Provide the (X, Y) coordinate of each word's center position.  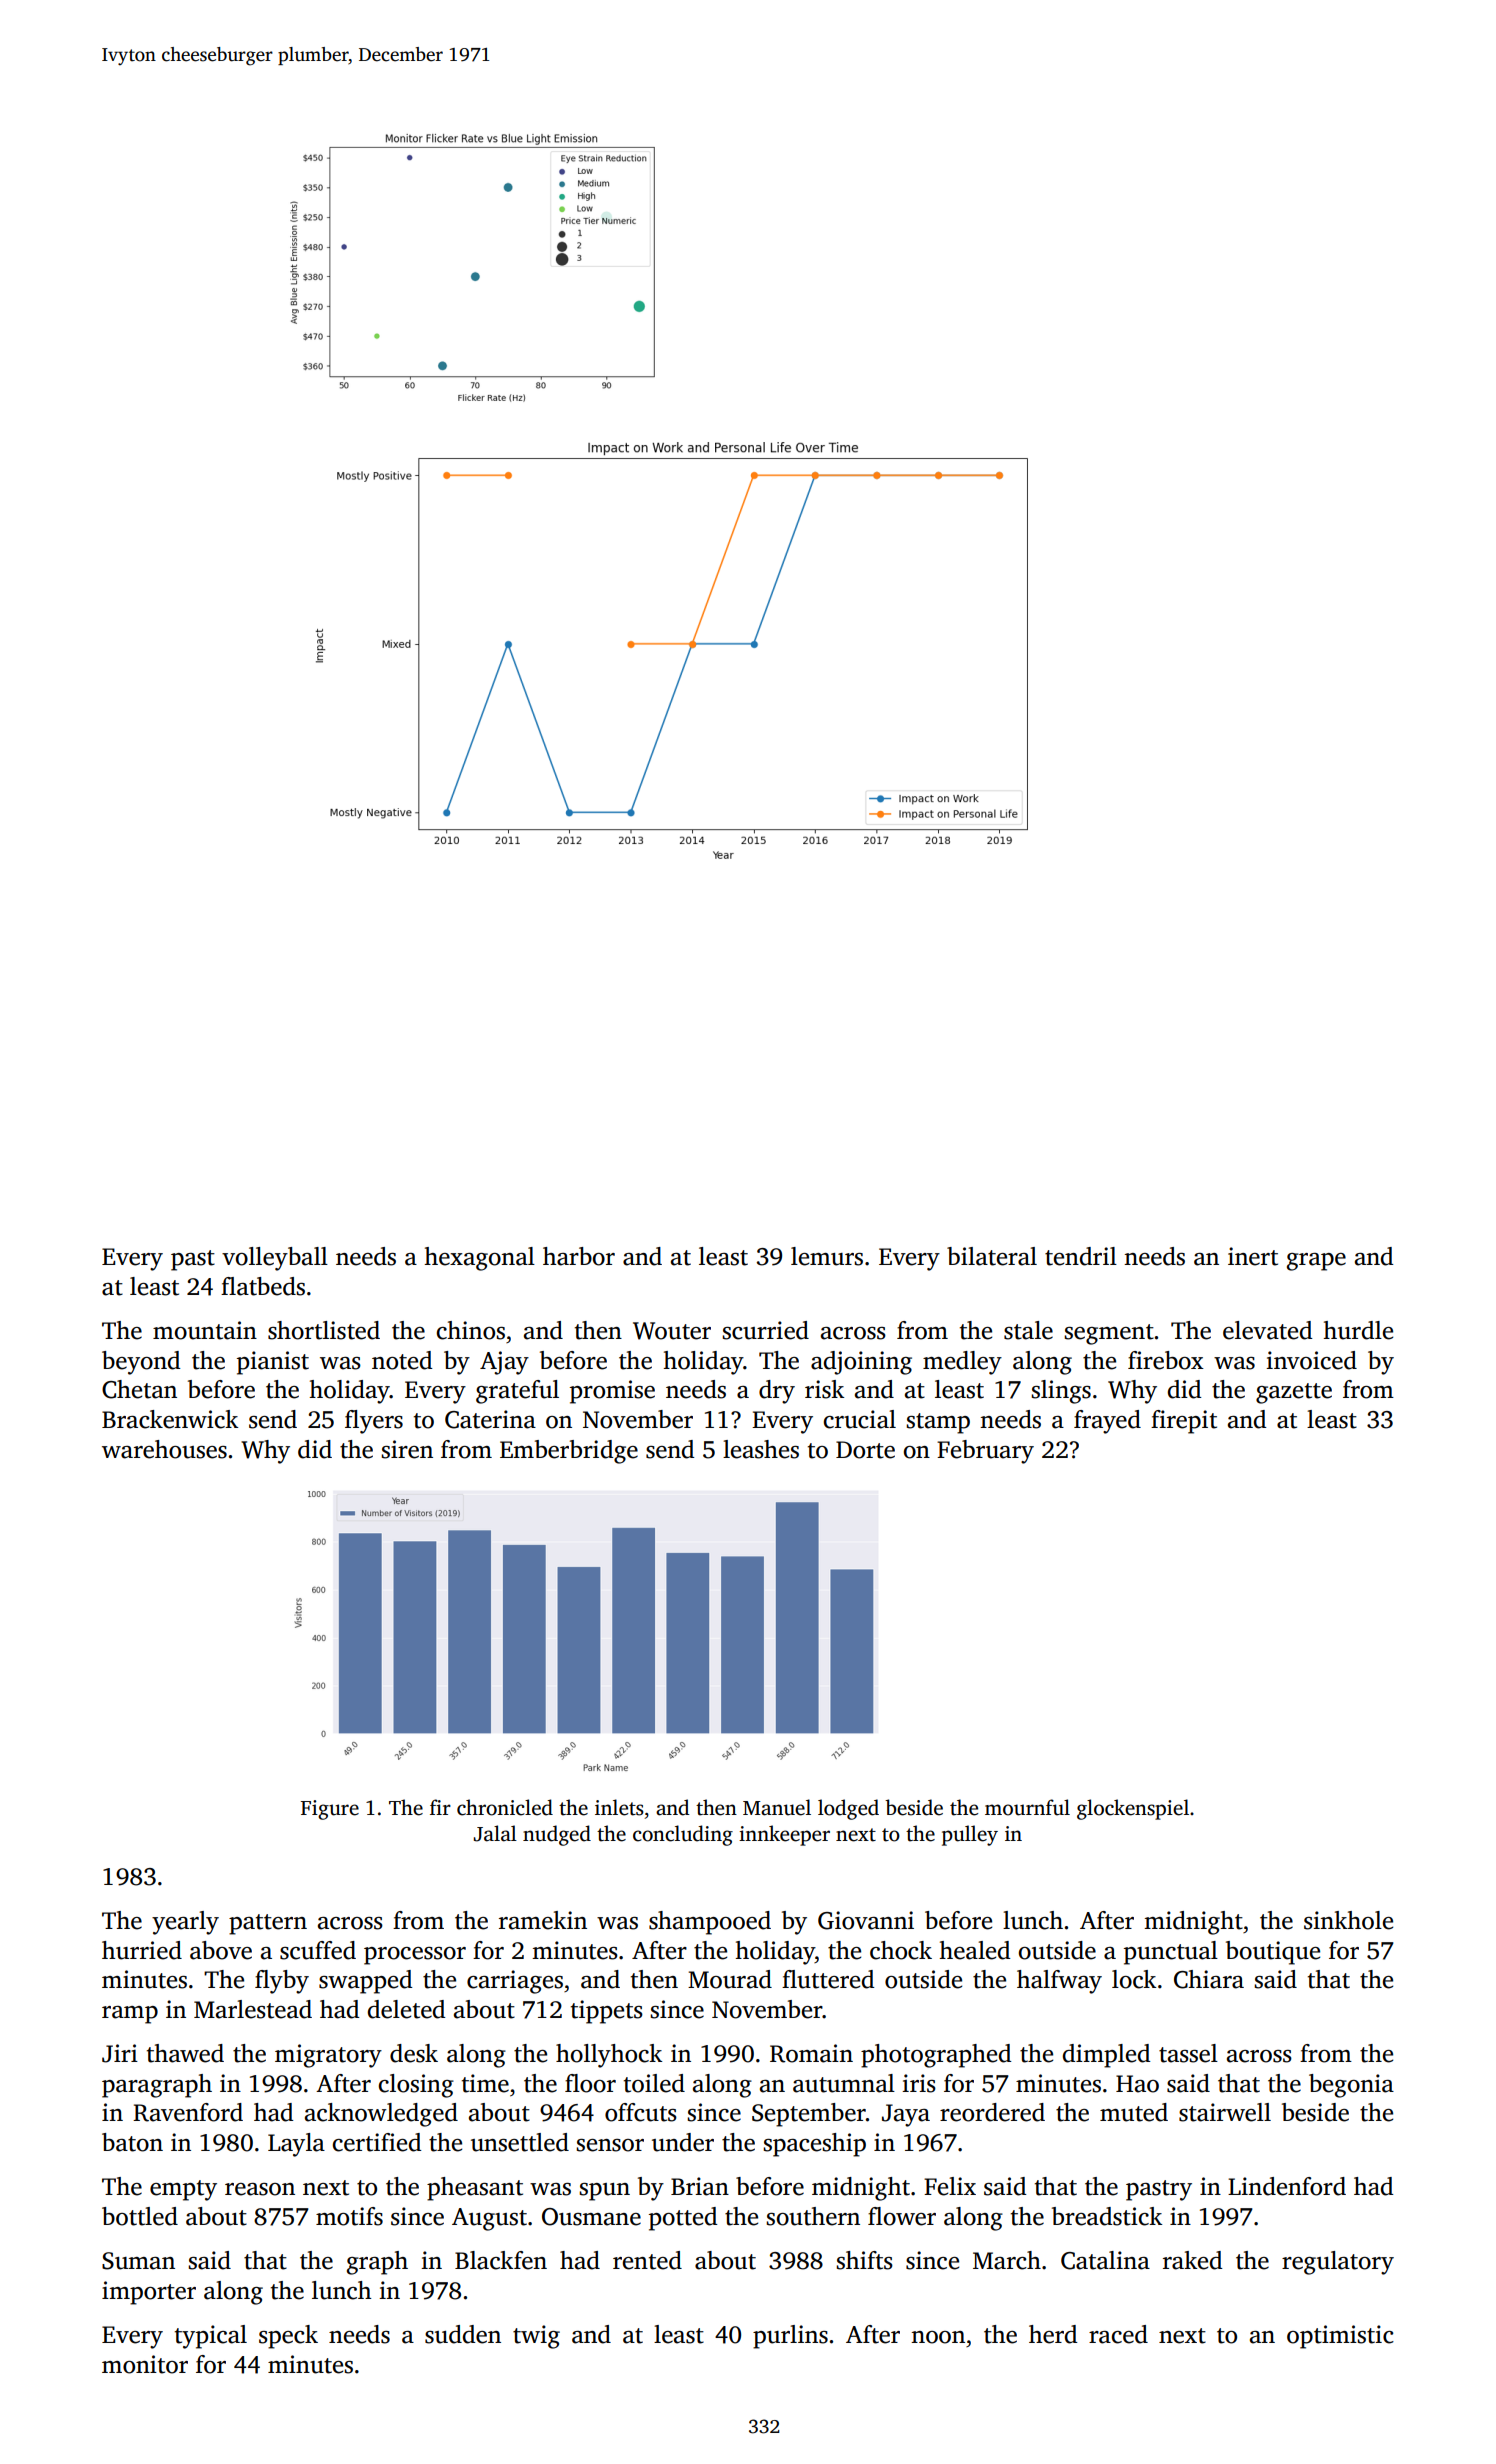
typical (211, 2337)
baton (132, 2142)
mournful (1027, 1807)
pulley (970, 1835)
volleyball (275, 1259)
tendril (1081, 1256)
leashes (761, 1449)
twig (536, 2337)
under (683, 2142)
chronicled (505, 1807)
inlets (619, 1807)
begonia (1351, 2086)
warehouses (164, 1449)
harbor (579, 1256)
